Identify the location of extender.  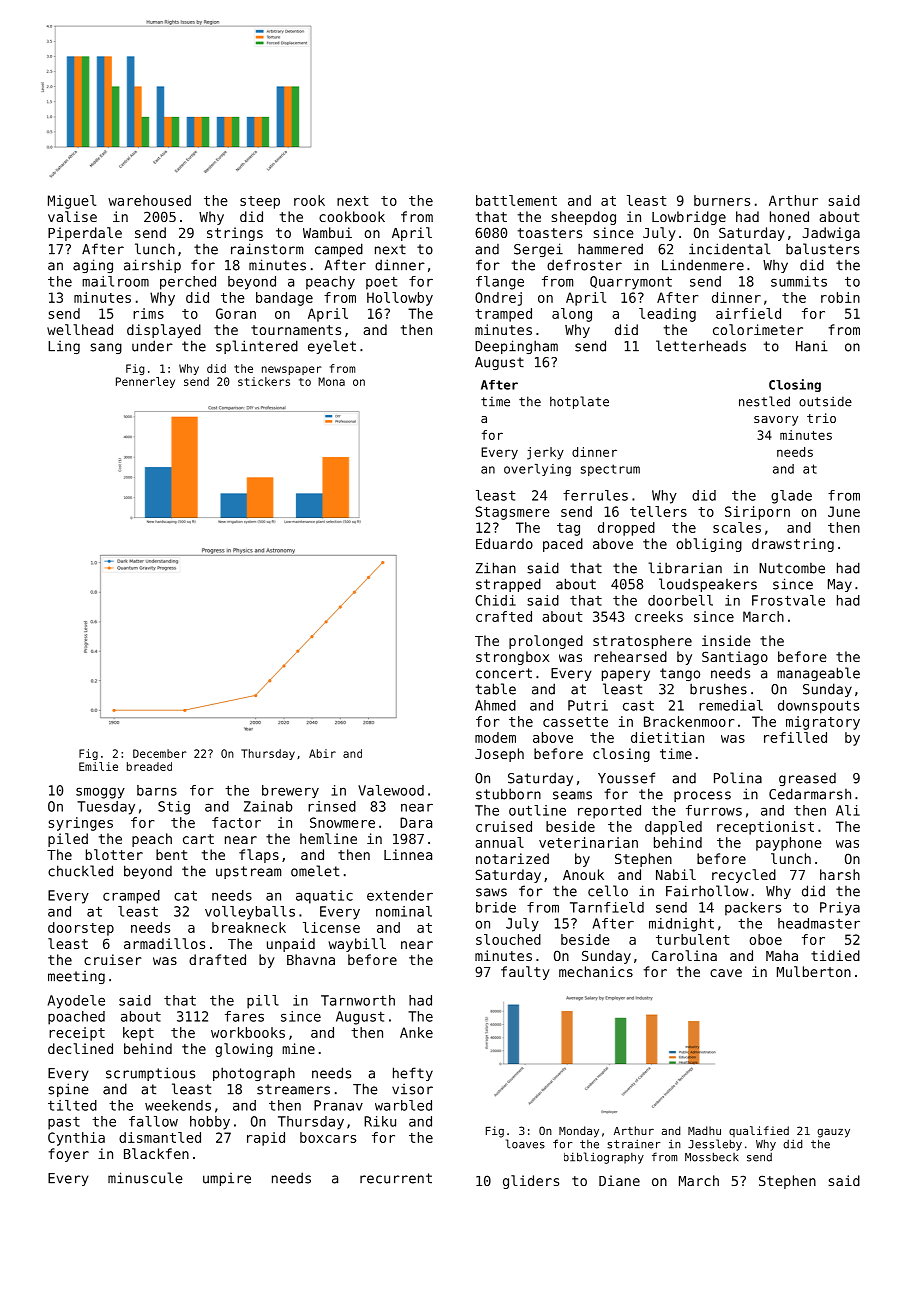
(400, 895).
